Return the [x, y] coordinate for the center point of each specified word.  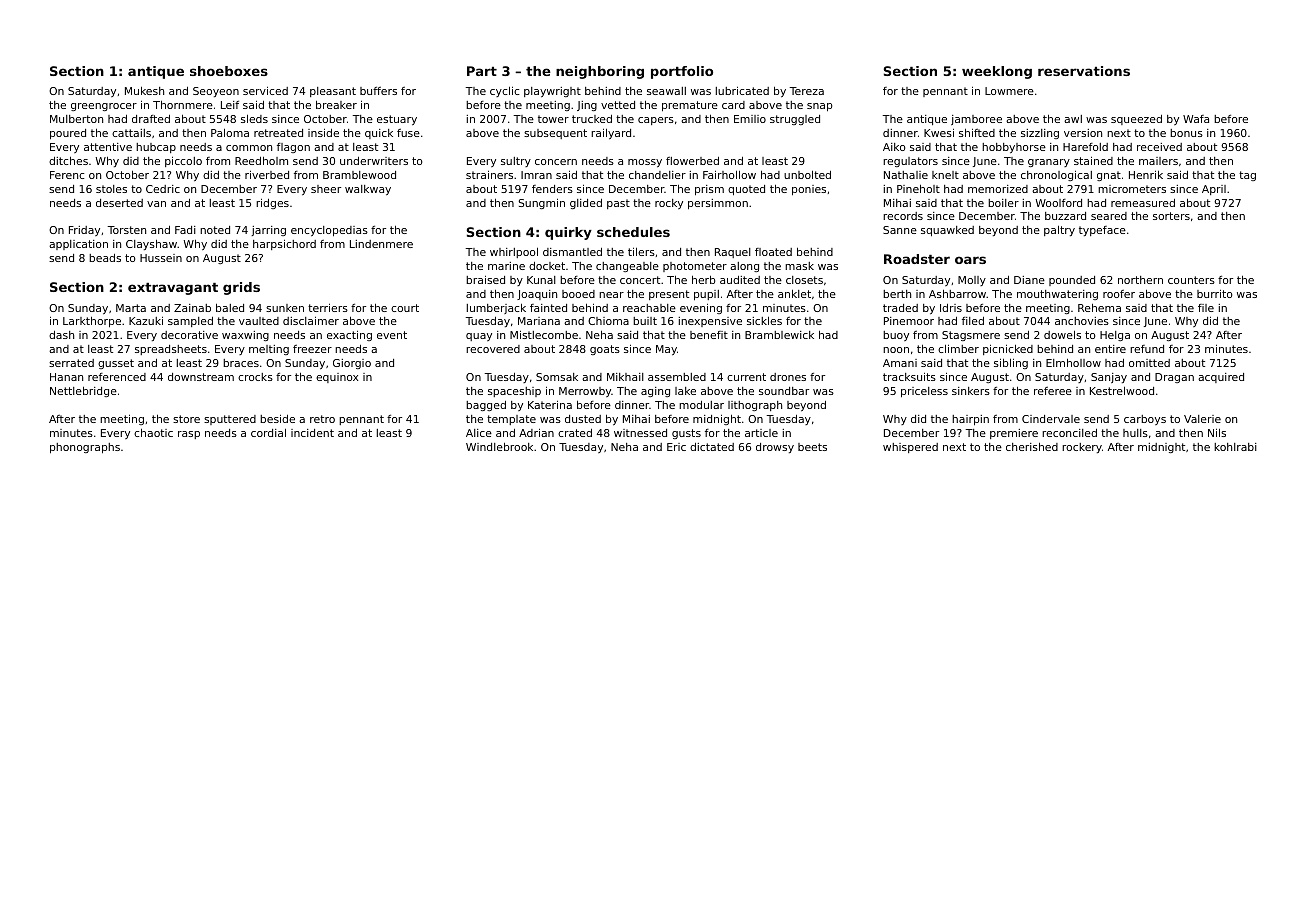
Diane [1029, 280]
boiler [1003, 203]
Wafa [1196, 119]
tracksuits [909, 377]
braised [485, 280]
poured [68, 134]
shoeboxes [229, 71]
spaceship [514, 392]
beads [105, 258]
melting [269, 350]
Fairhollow [729, 175]
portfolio [682, 72]
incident [312, 433]
